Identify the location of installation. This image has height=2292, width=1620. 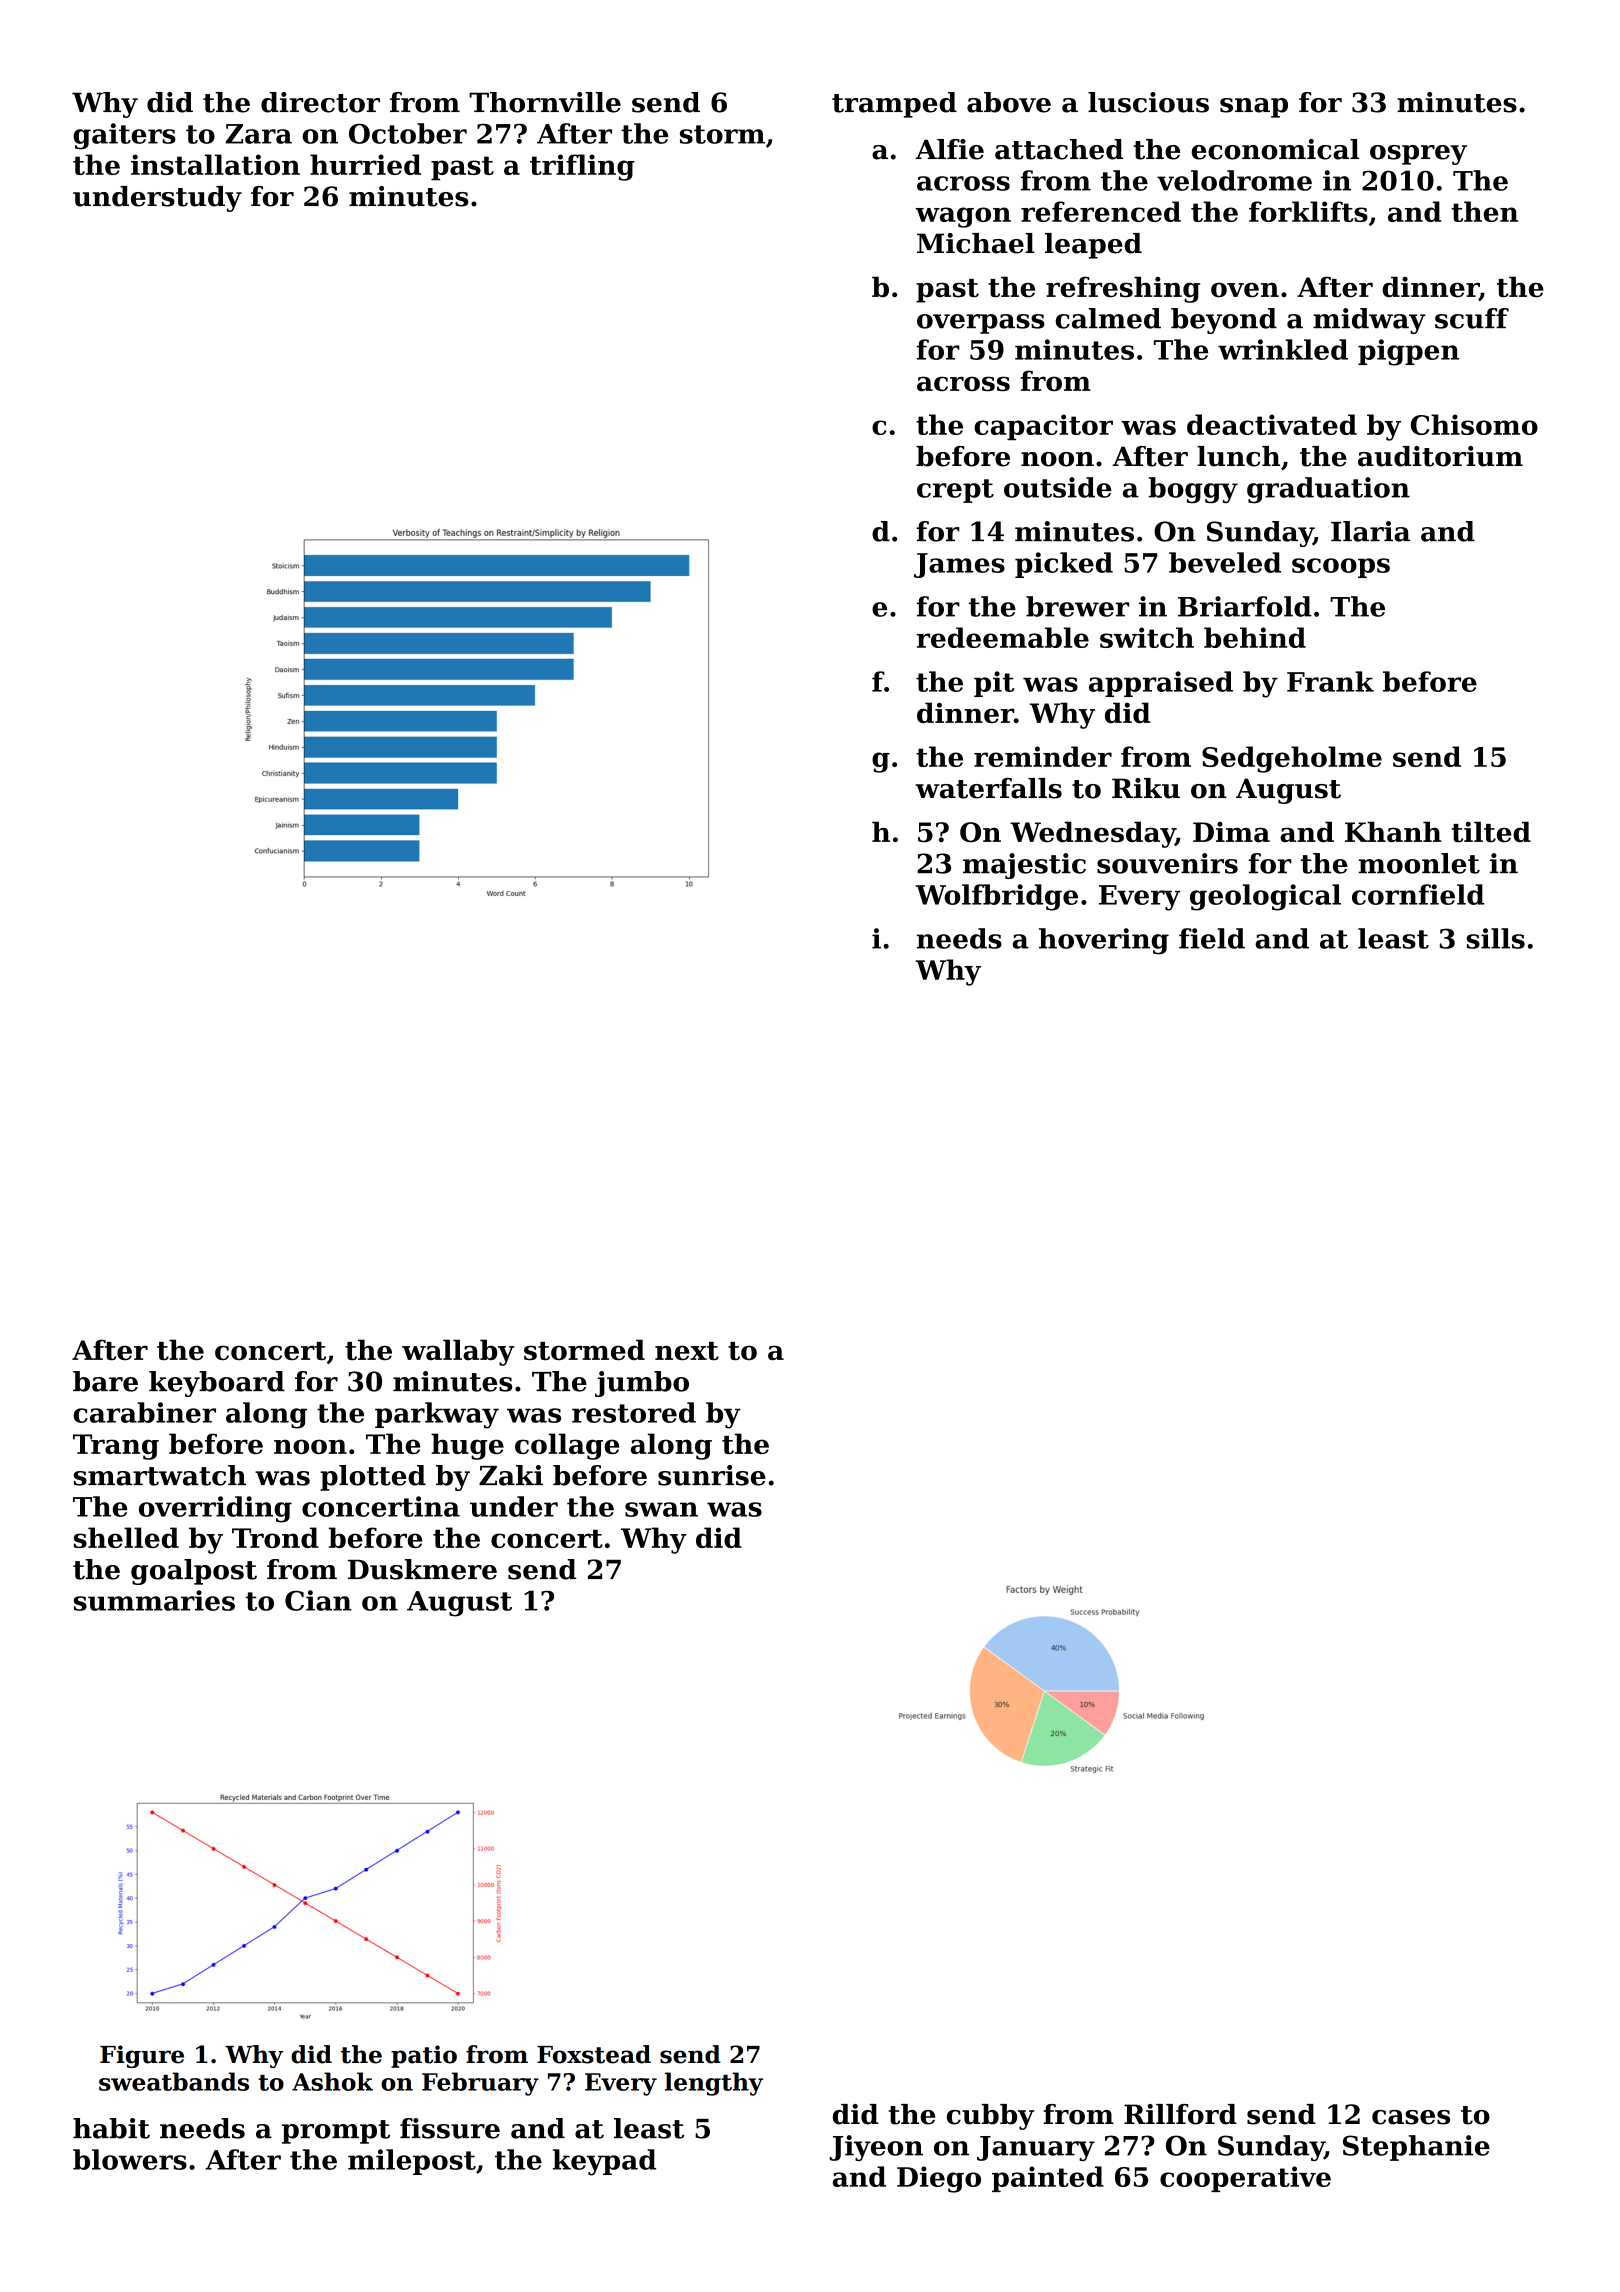
(215, 164).
